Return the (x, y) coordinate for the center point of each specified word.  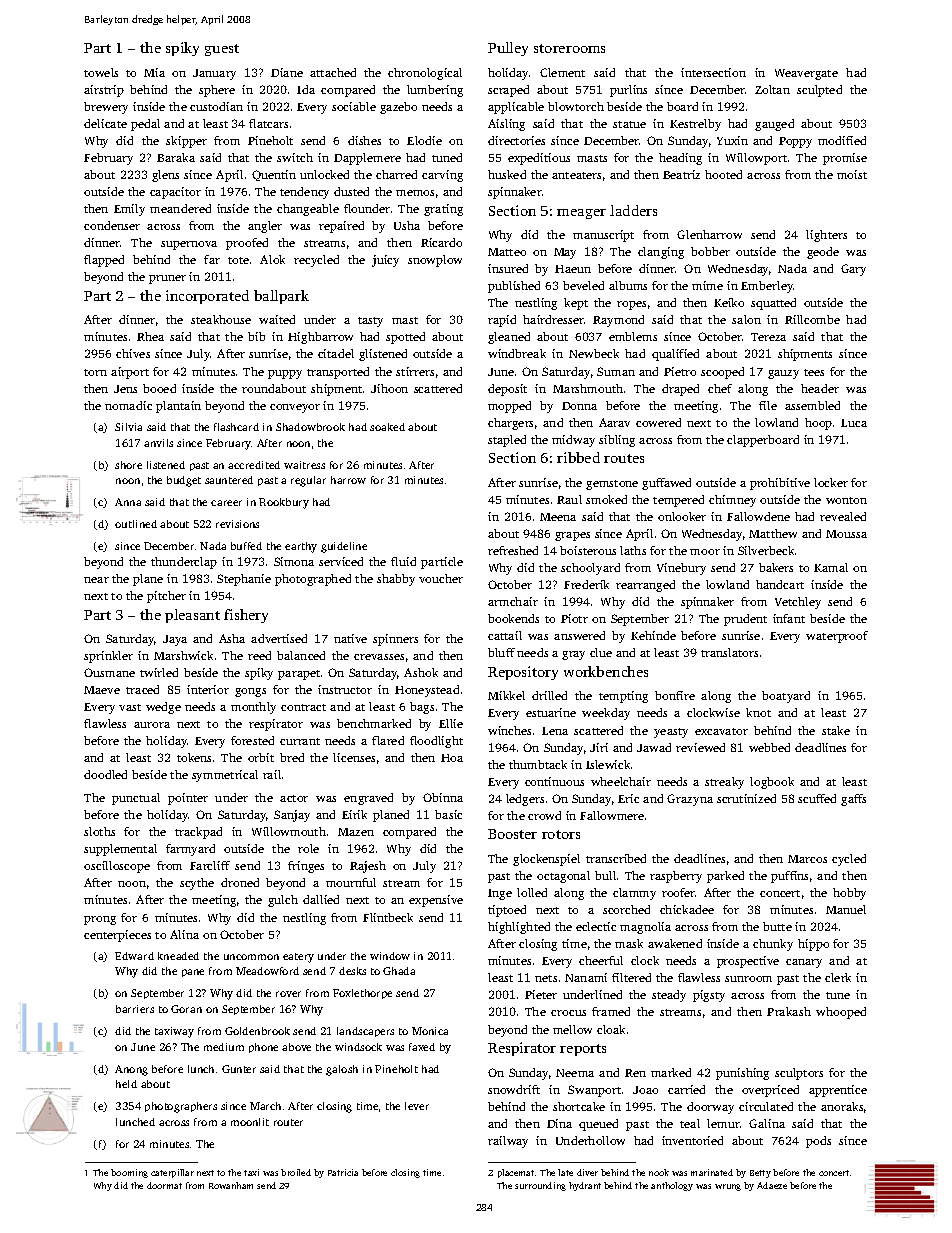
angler (265, 227)
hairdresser (554, 319)
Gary (853, 270)
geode (823, 253)
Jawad (654, 747)
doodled (105, 774)
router (288, 1122)
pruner (167, 279)
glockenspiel (546, 860)
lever (417, 1106)
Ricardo (441, 242)
